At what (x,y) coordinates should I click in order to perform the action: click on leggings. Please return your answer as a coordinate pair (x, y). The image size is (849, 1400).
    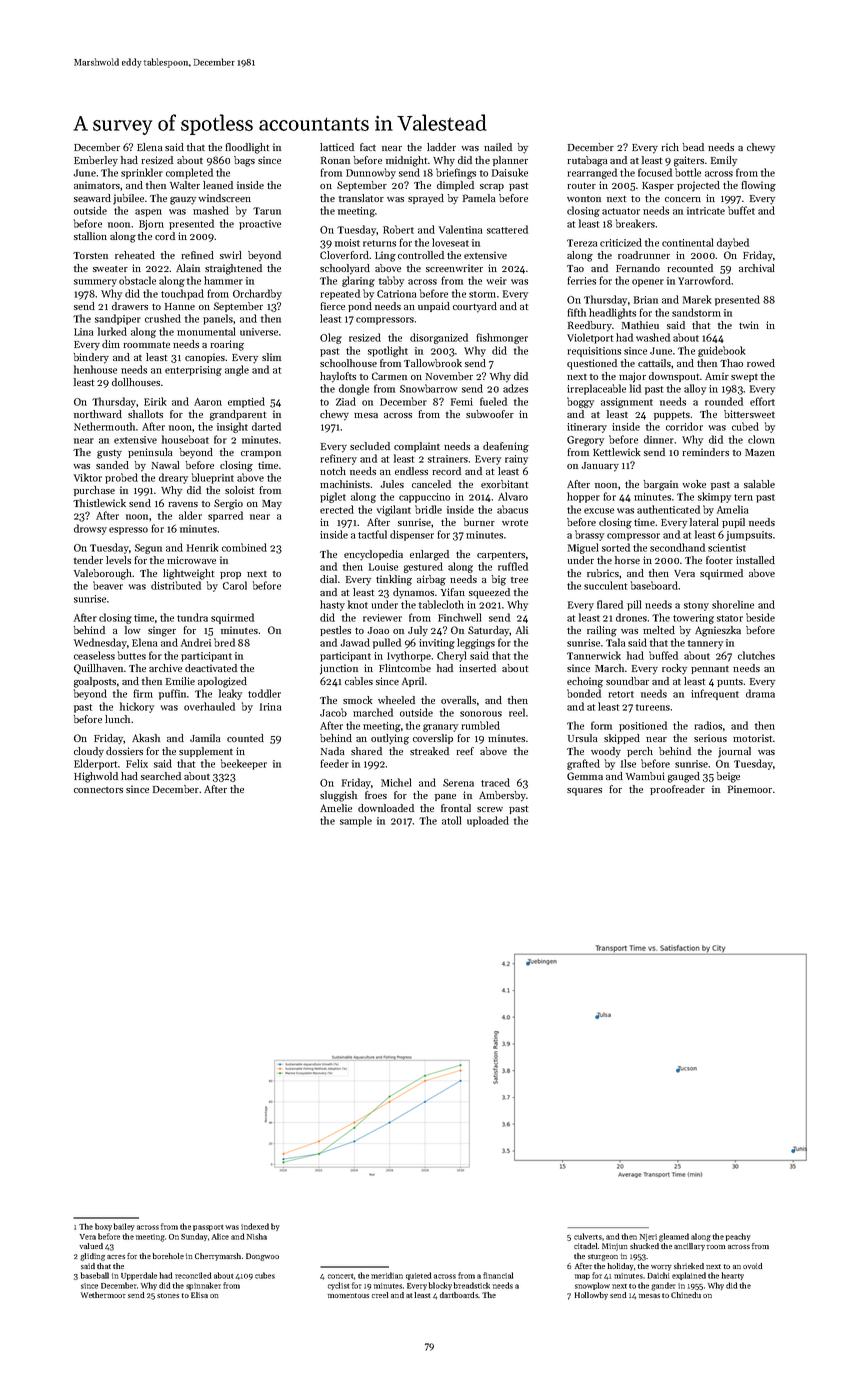
    Looking at the image, I should click on (476, 643).
